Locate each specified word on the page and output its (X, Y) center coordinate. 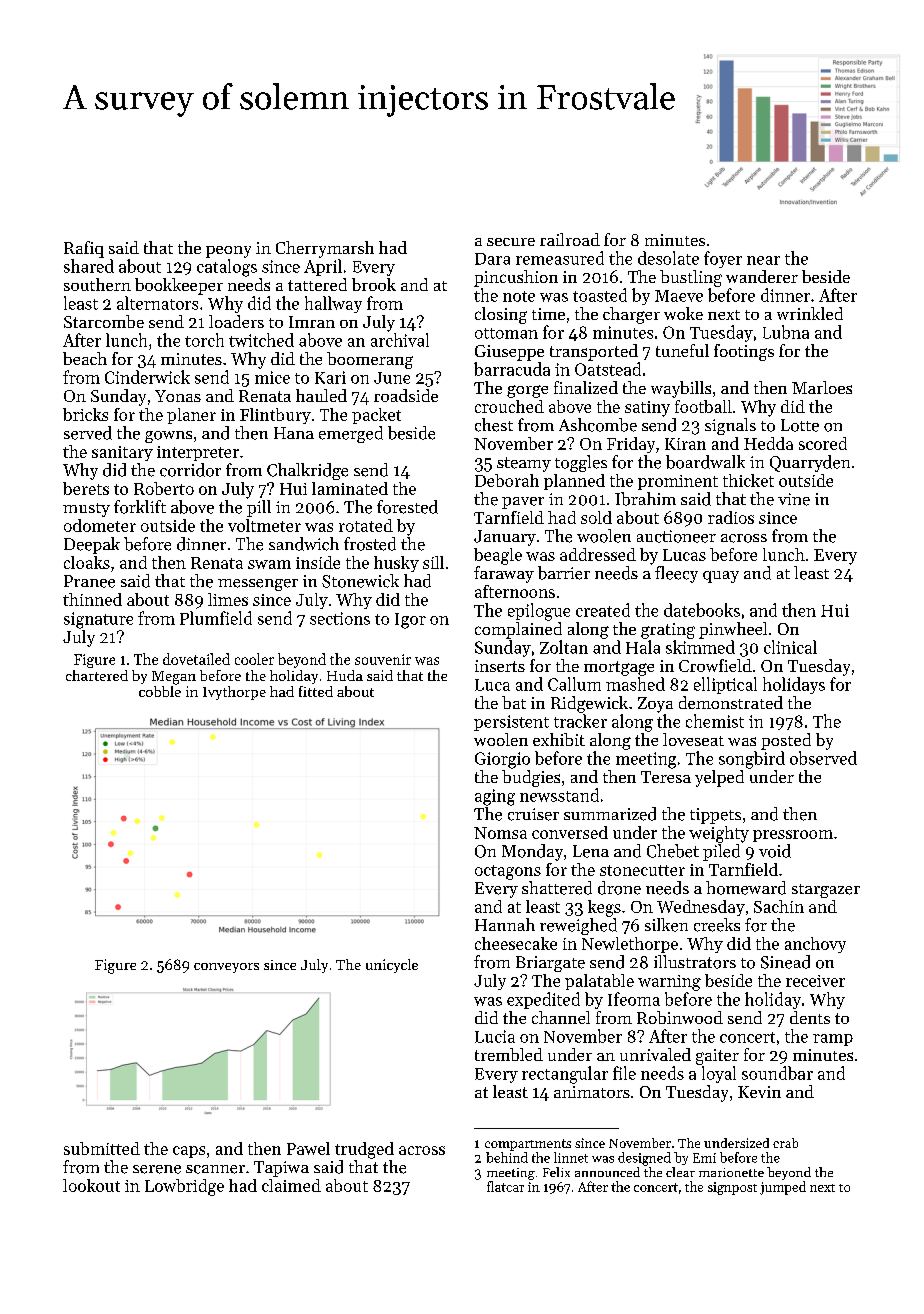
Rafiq (84, 249)
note (519, 296)
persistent (511, 723)
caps (189, 1152)
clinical (790, 647)
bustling (691, 278)
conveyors (226, 968)
